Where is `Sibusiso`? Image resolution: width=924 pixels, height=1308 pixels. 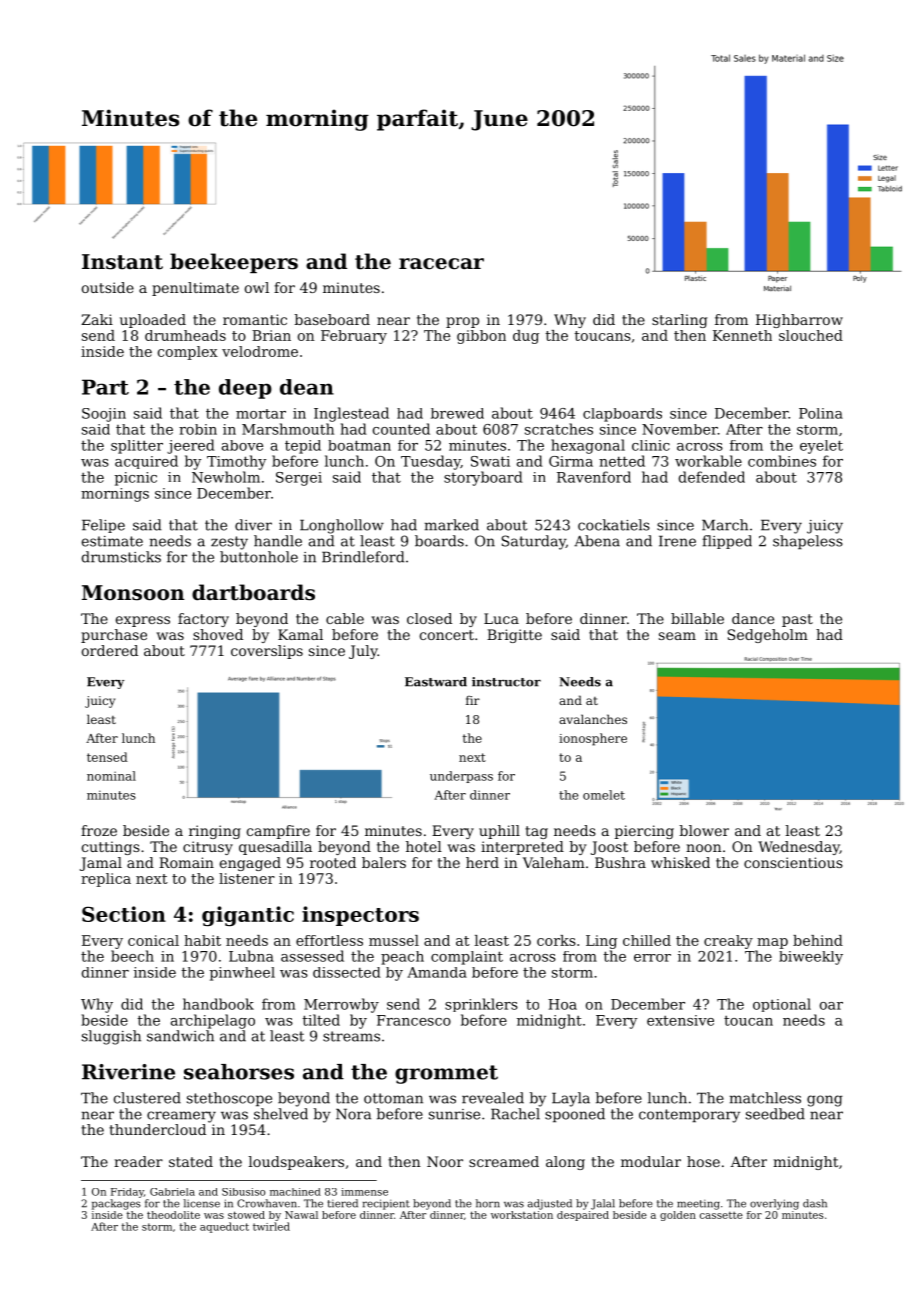 Sibusiso is located at coordinates (243, 1192).
